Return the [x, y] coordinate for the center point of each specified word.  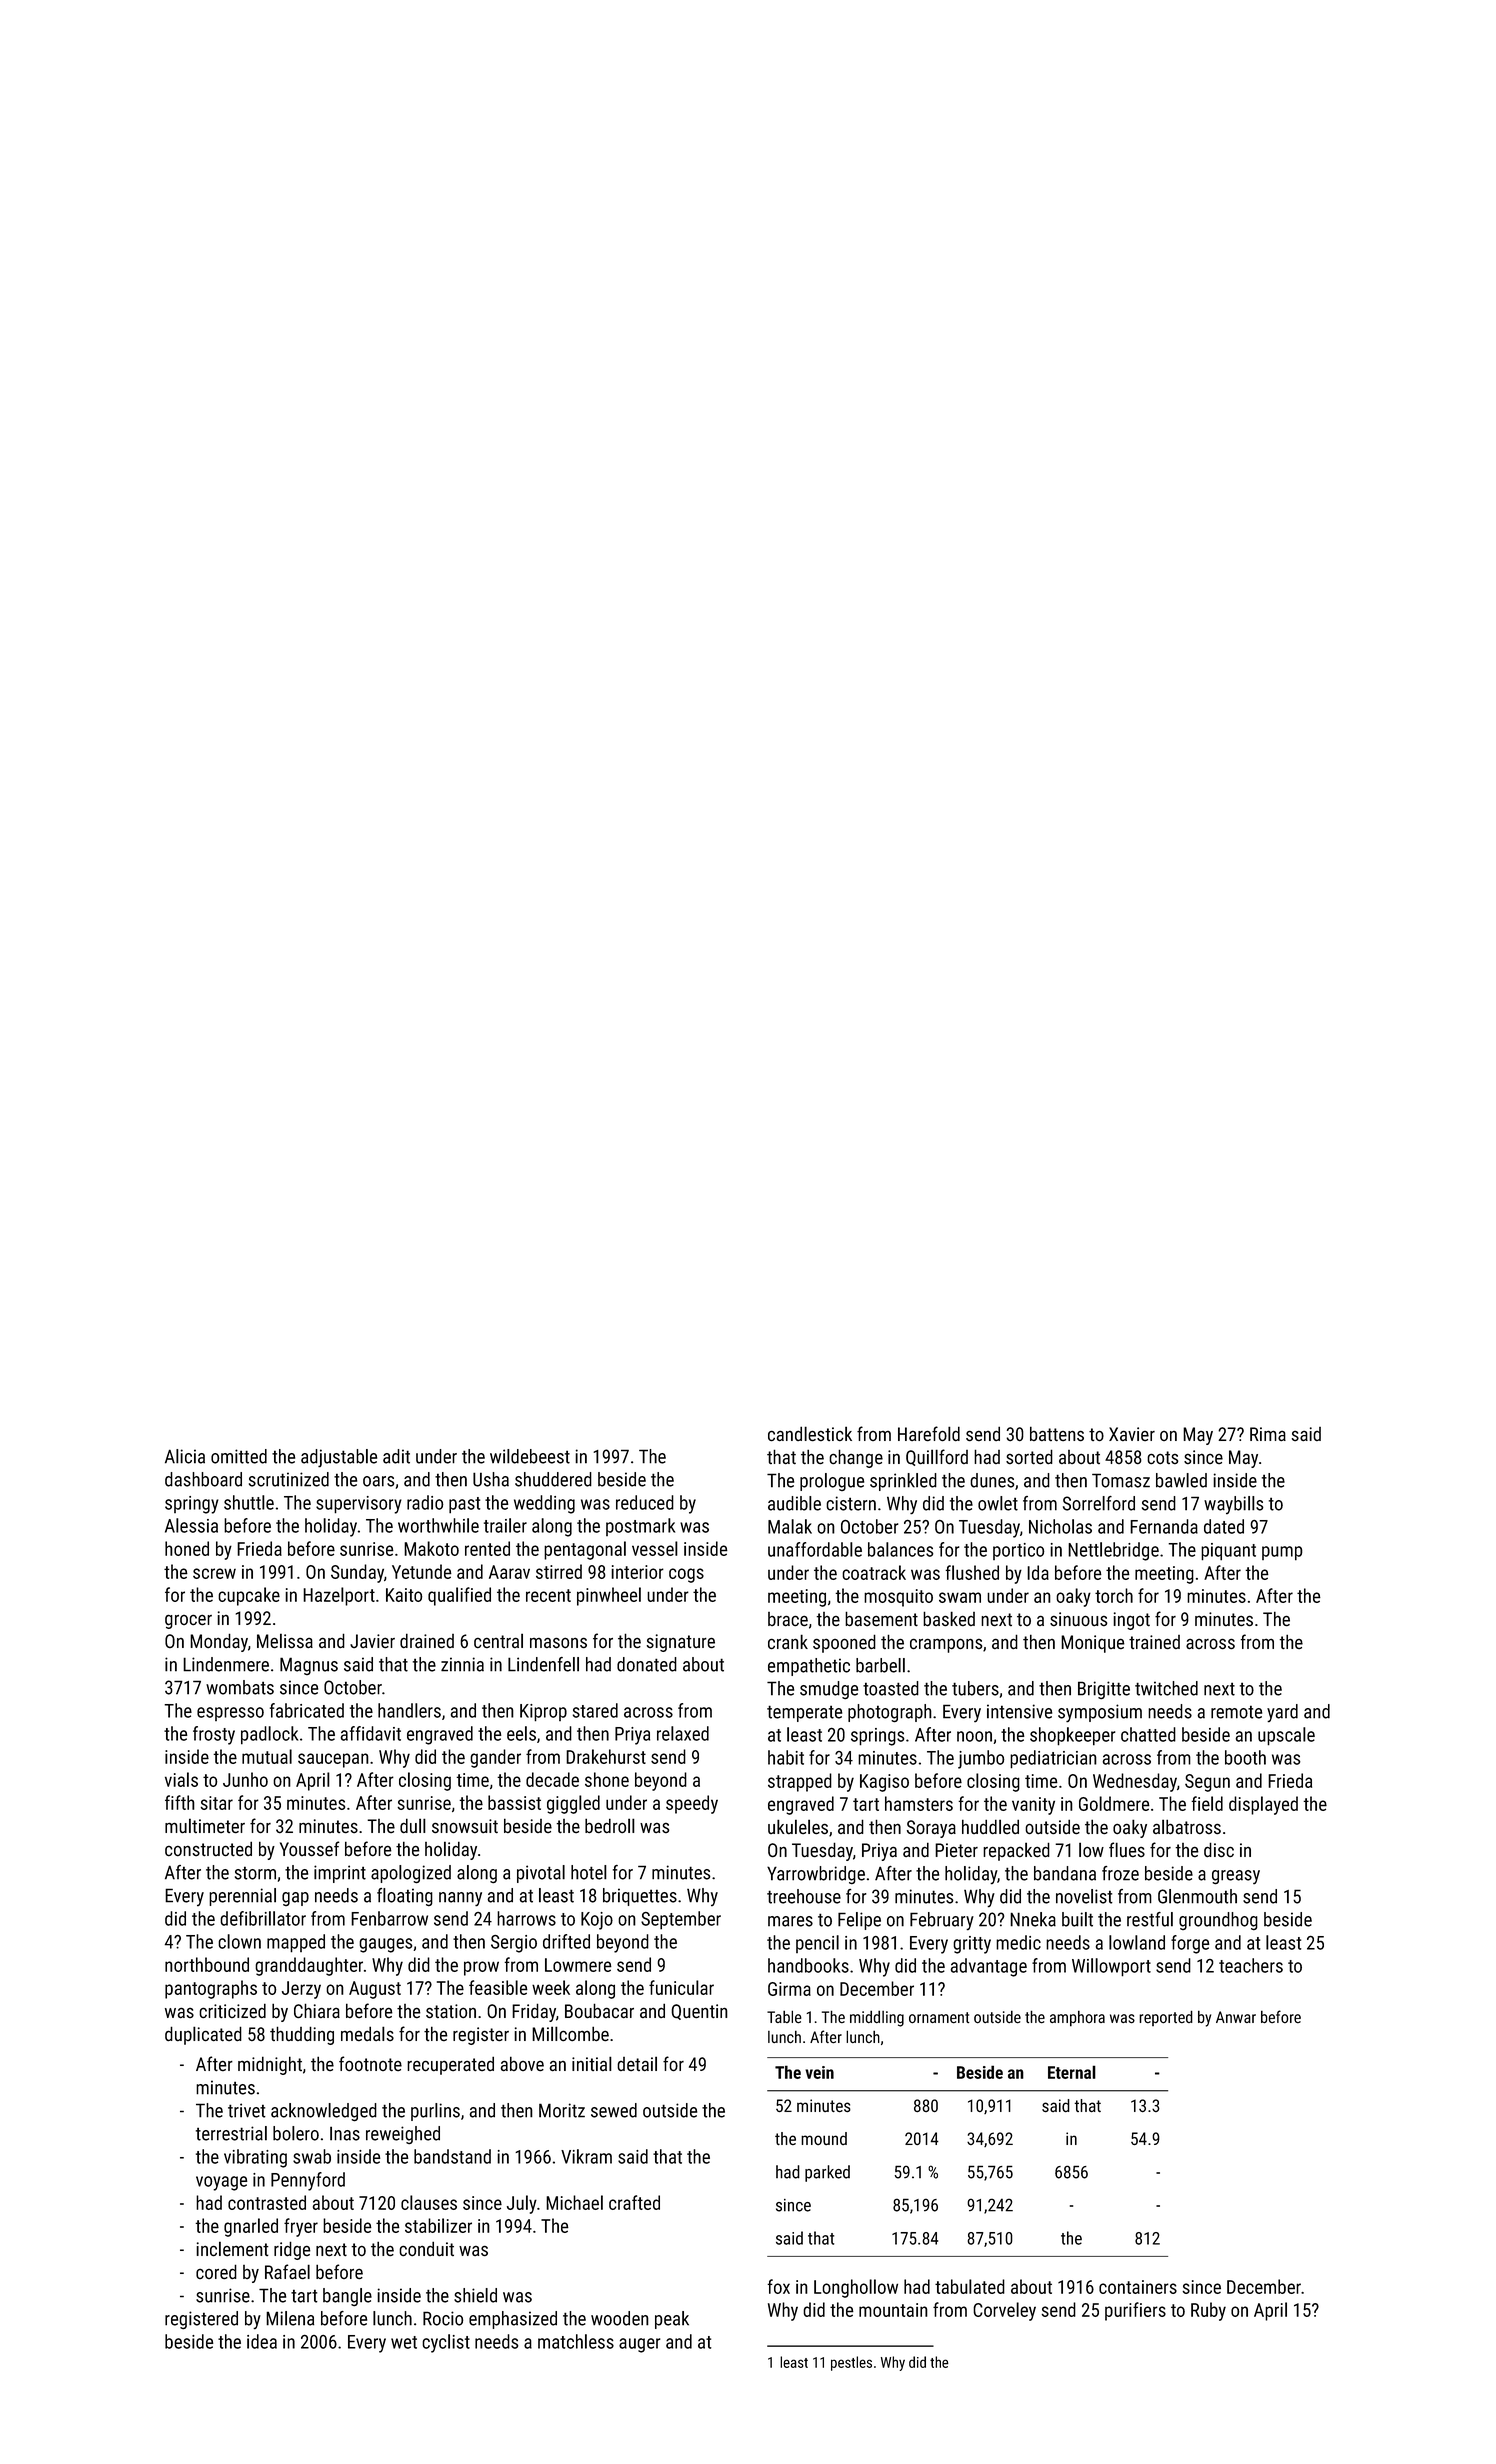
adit [396, 1456]
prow [481, 1968]
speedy [692, 1804]
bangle [347, 2297]
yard [1282, 1713]
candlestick [810, 1433]
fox [778, 2286]
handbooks [808, 1965]
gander [495, 1758]
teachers [1251, 1965]
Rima [1268, 1434]
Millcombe [570, 2033]
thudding [302, 2035]
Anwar [1236, 2017]
